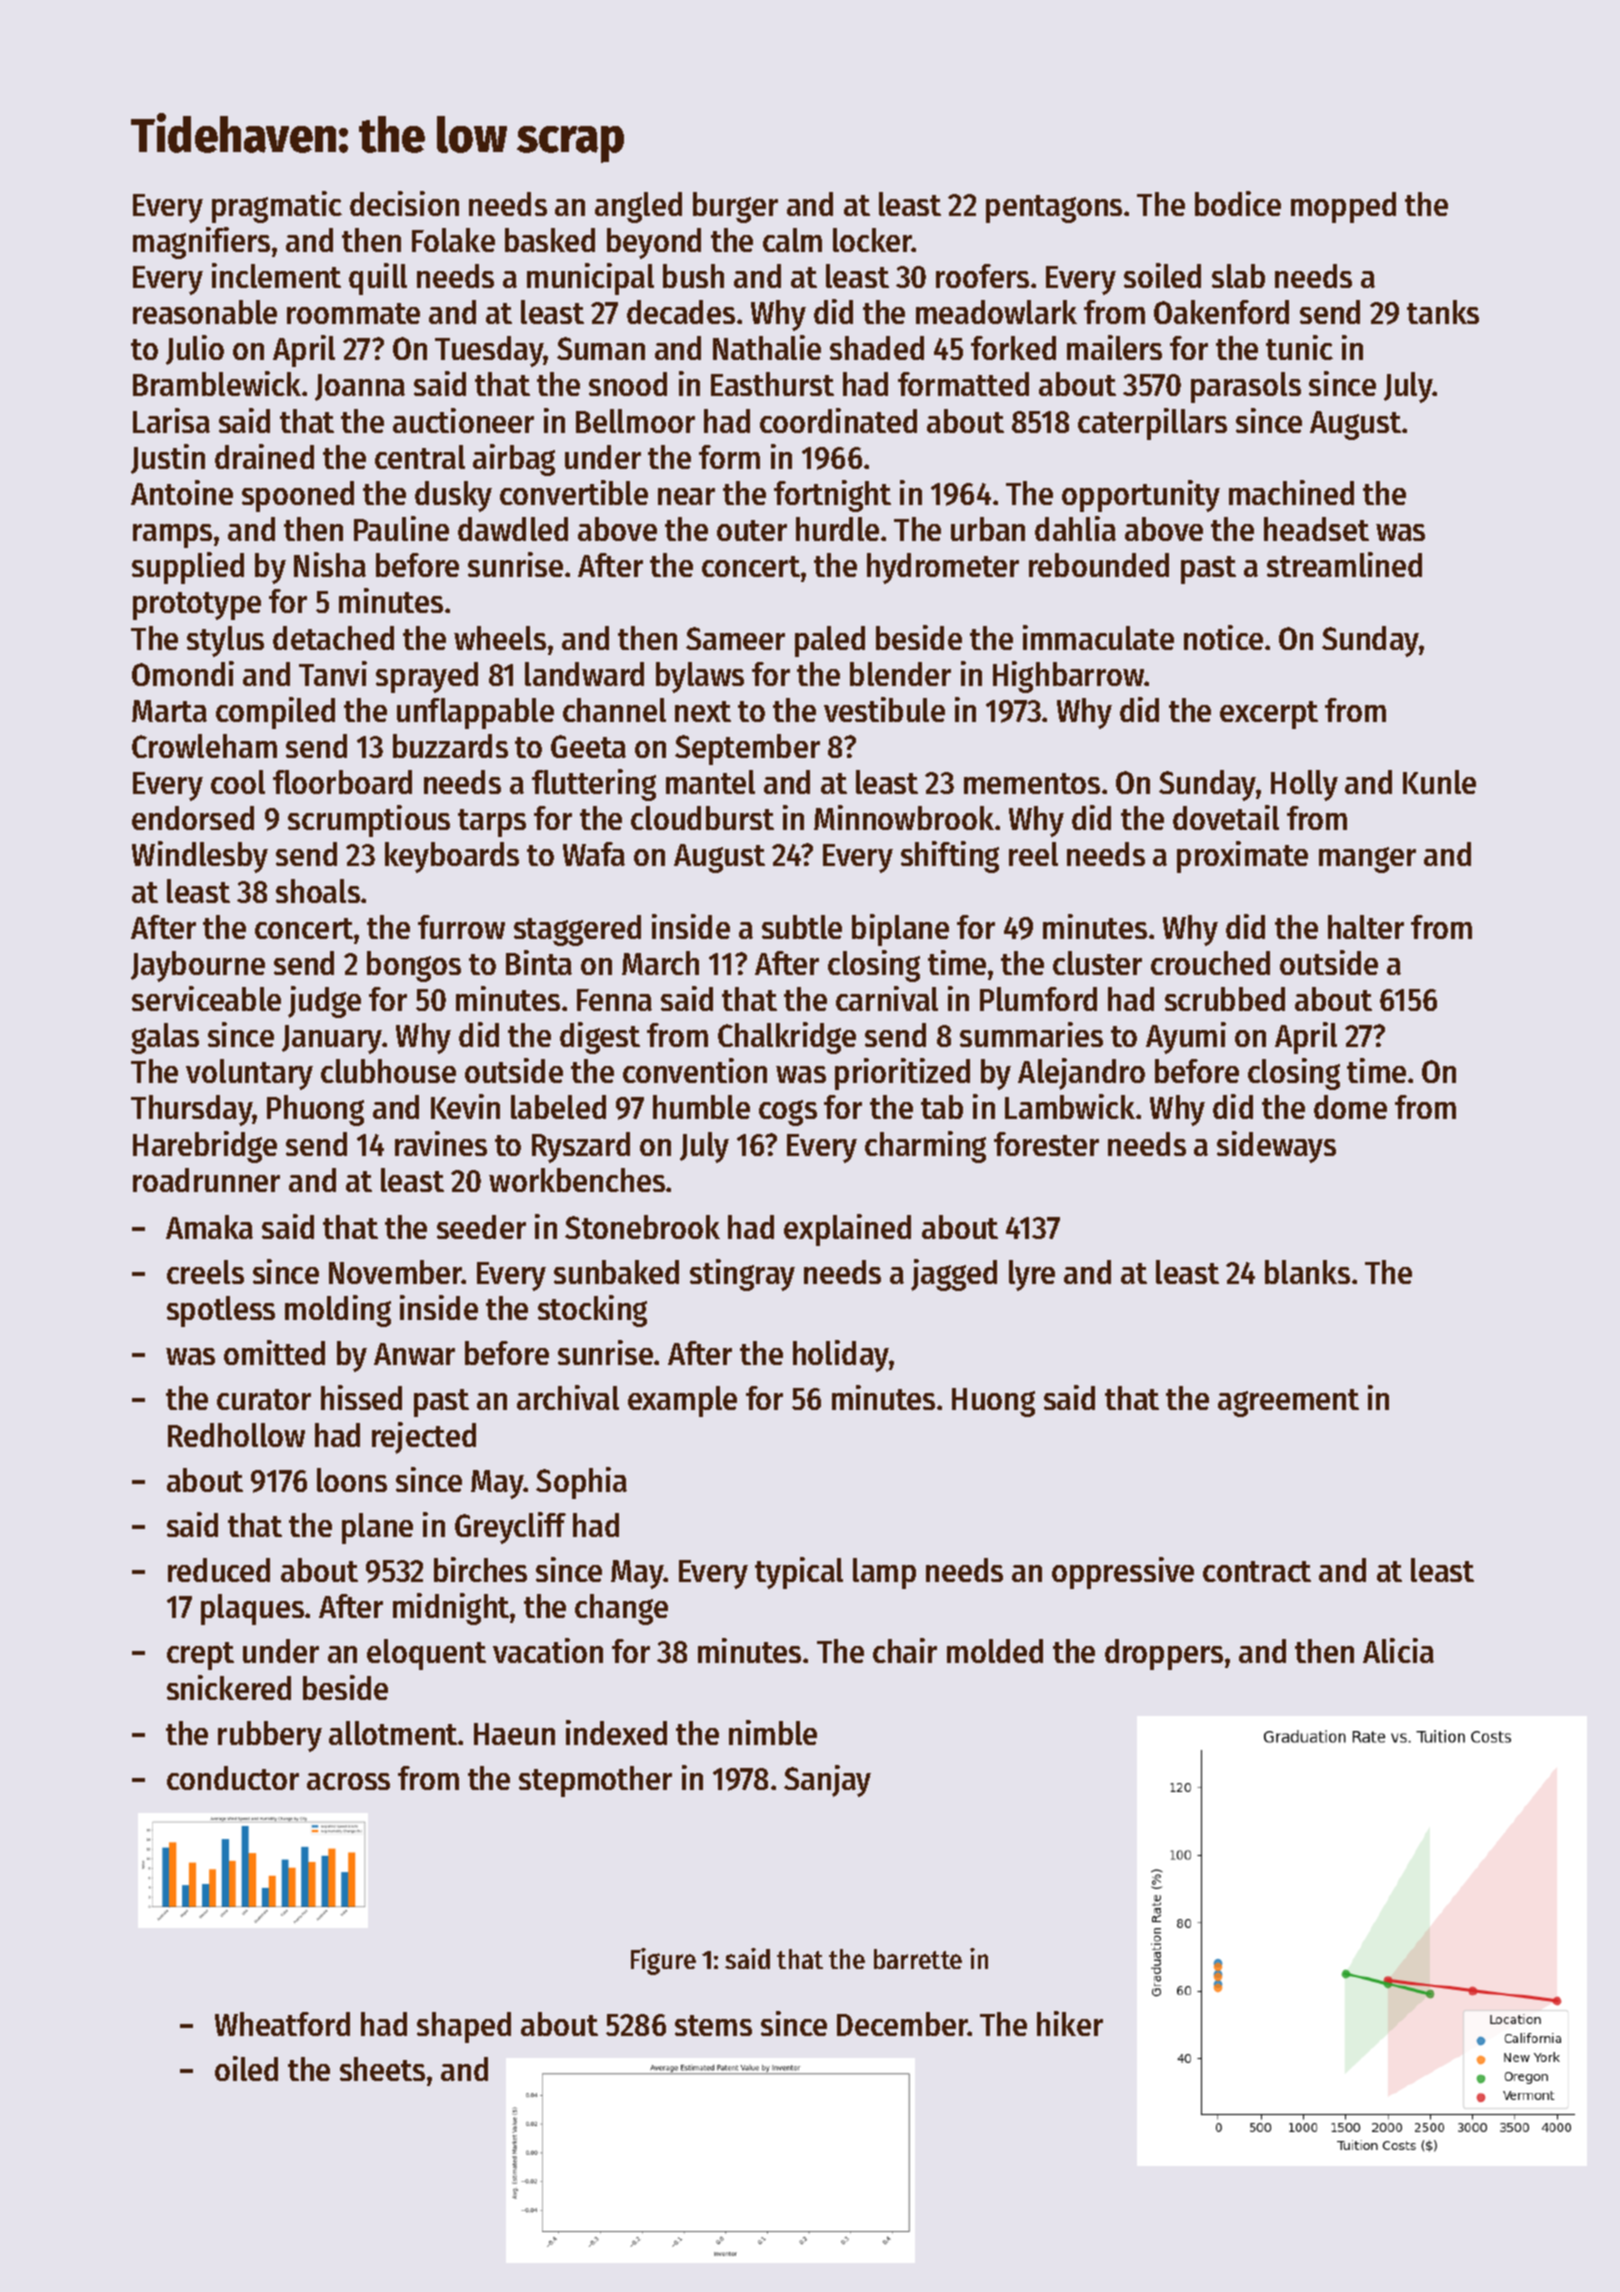  What do you see at coordinates (1439, 782) in the image?
I see `Kunle` at bounding box center [1439, 782].
